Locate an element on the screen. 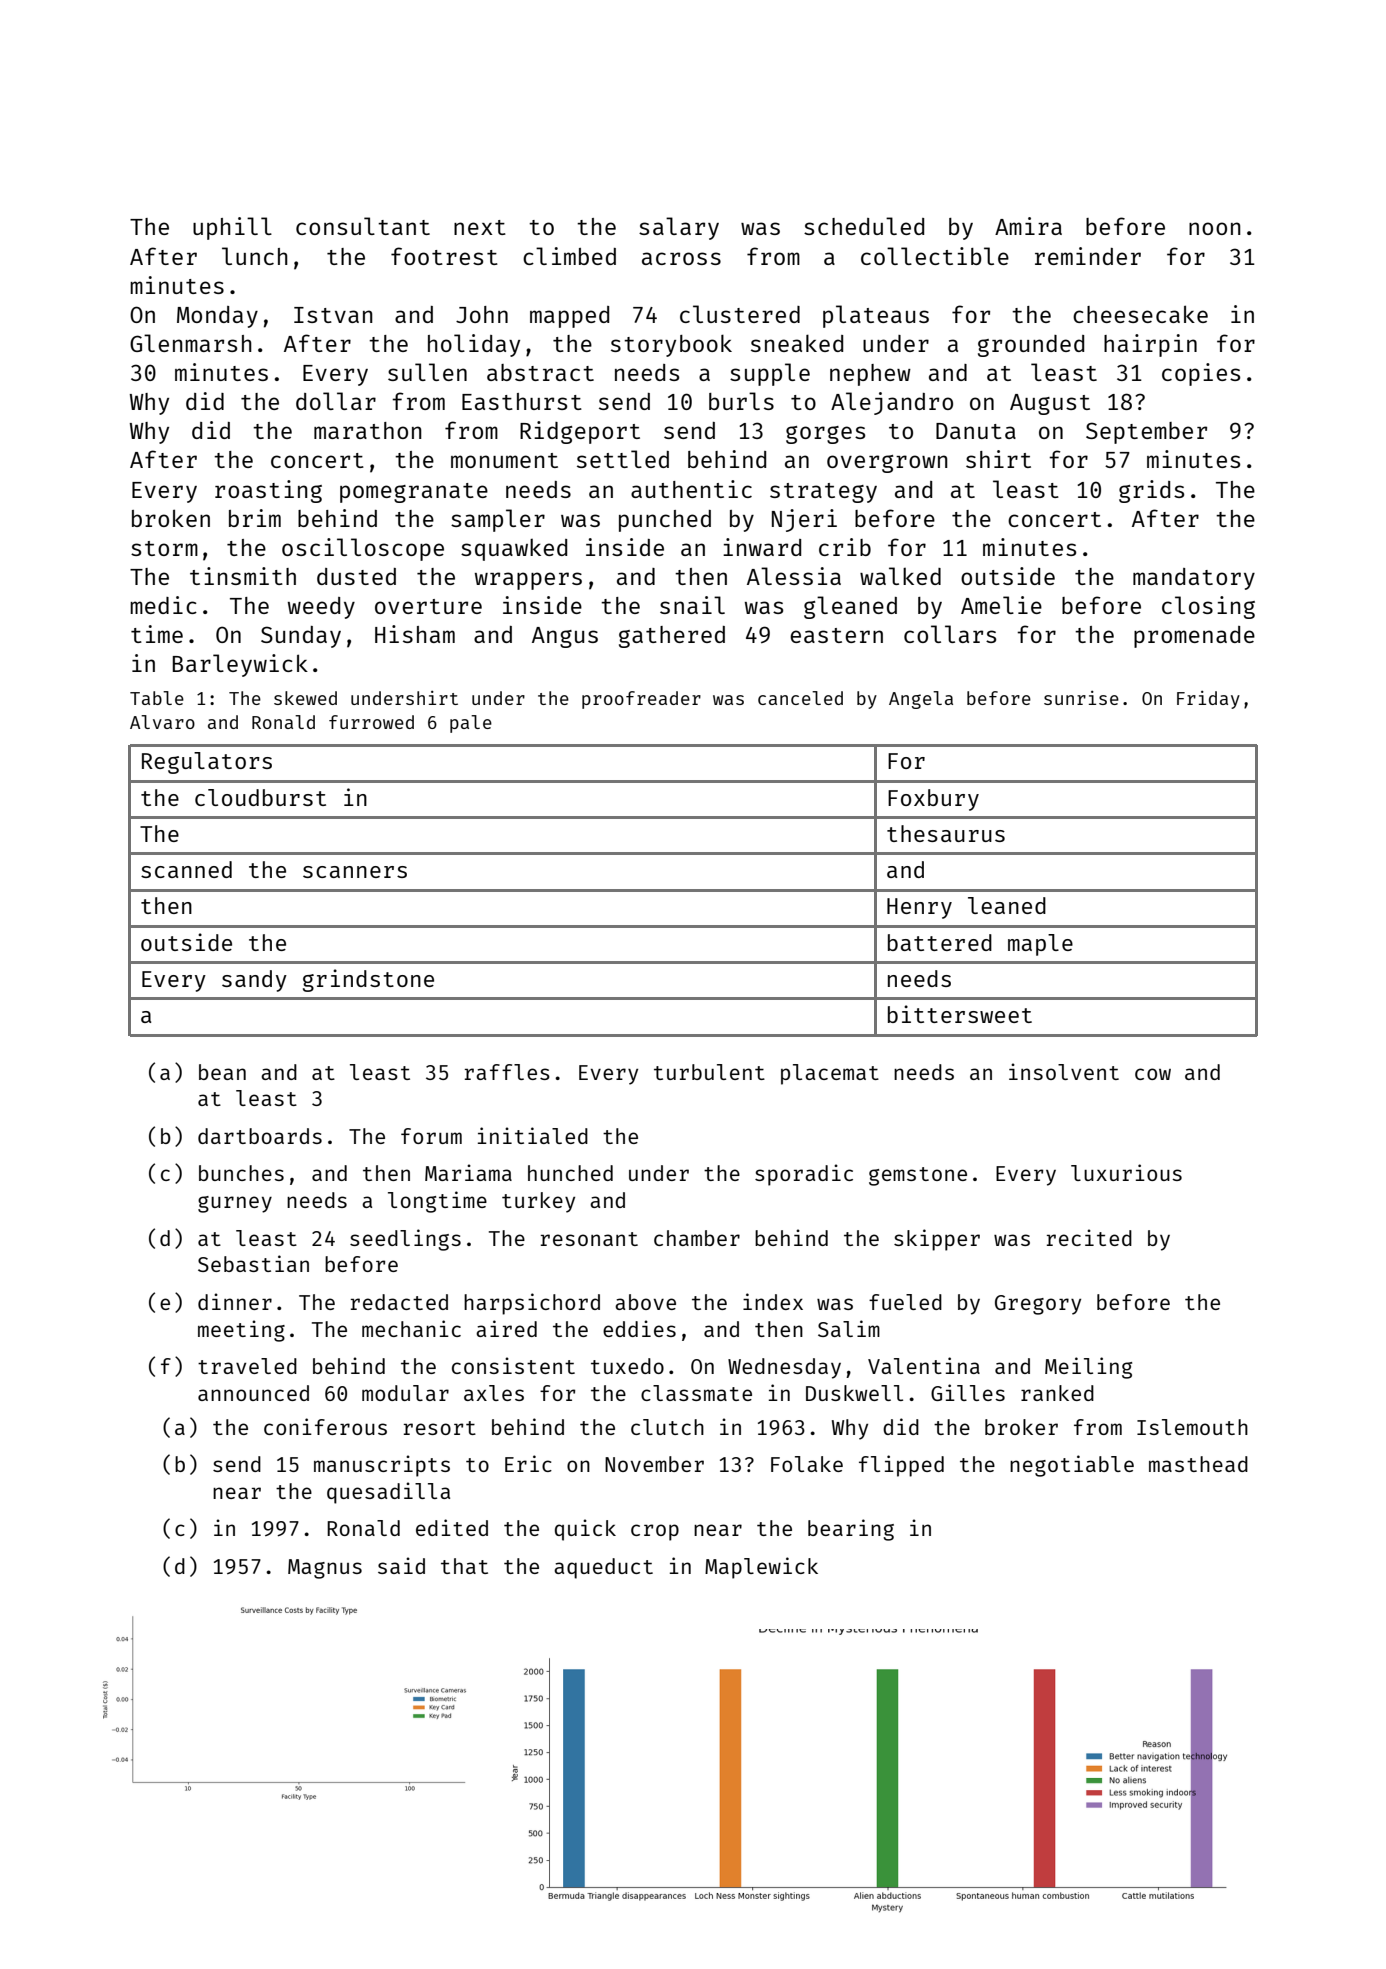 The image size is (1386, 1969). traveled is located at coordinates (247, 1366).
